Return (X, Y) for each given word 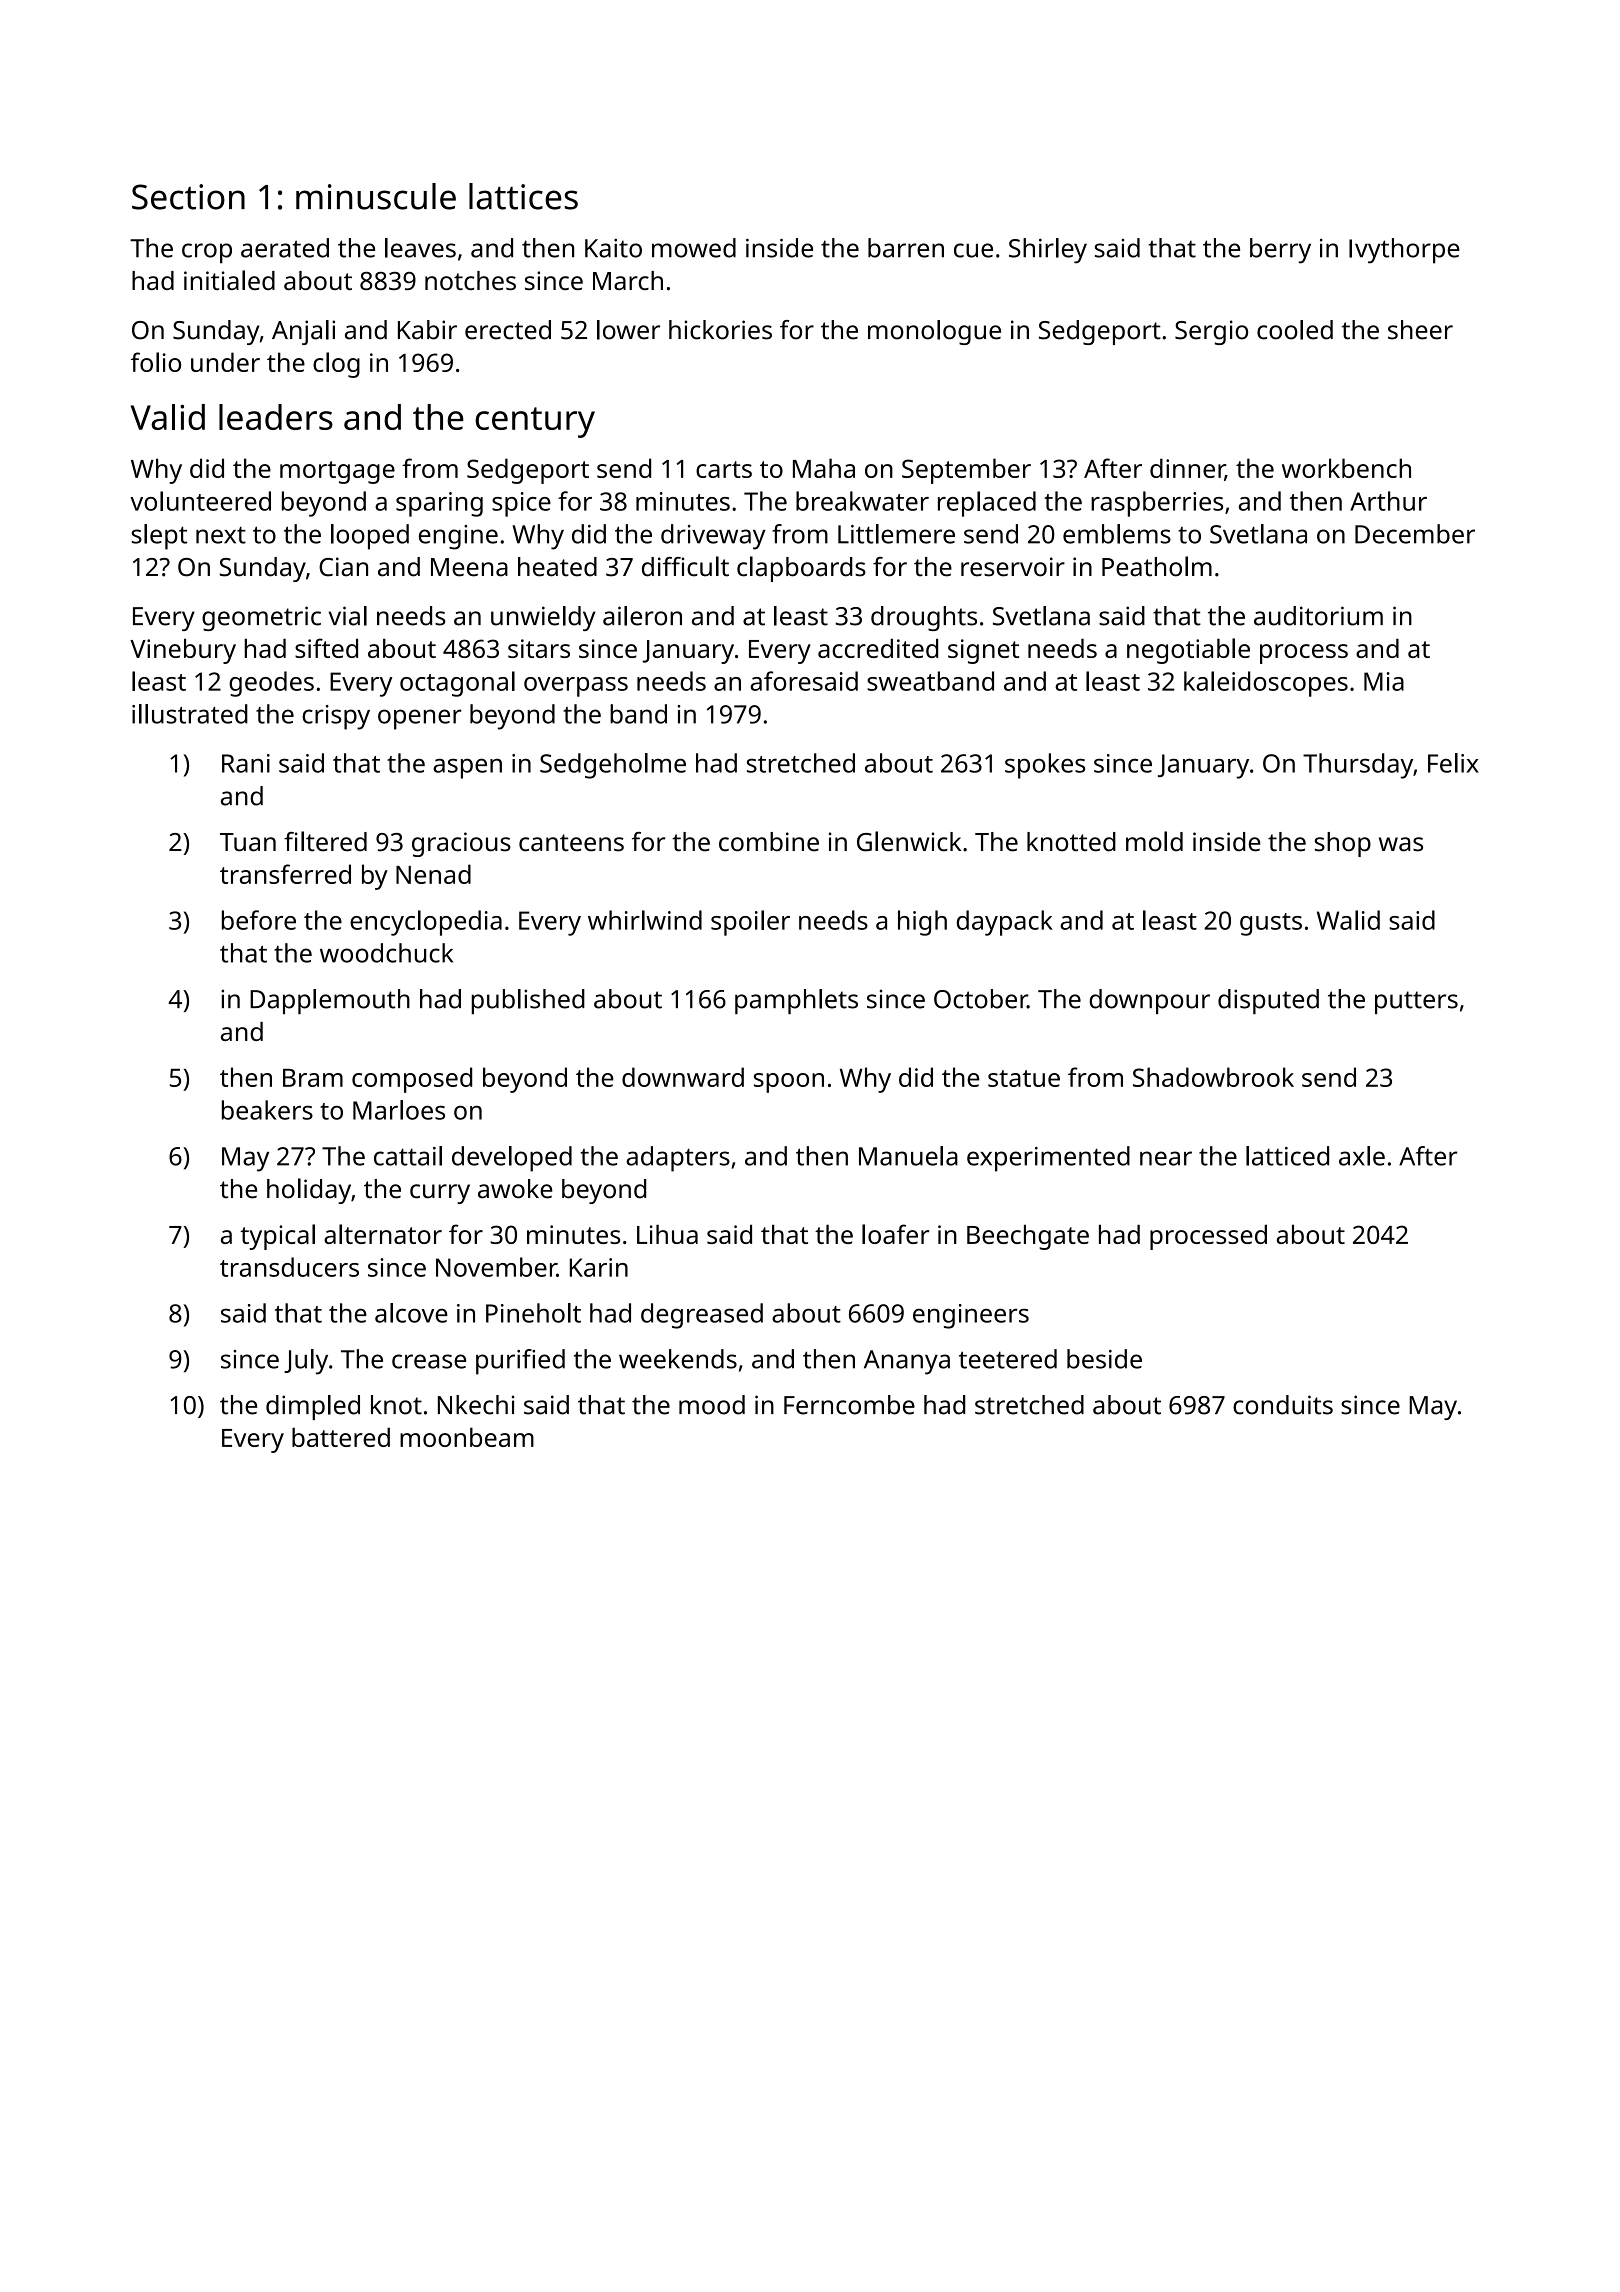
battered (341, 1437)
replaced (987, 504)
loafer (895, 1234)
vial (348, 616)
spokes (1045, 766)
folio (156, 362)
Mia (1384, 681)
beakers (267, 1110)
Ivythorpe (1404, 251)
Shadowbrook (1213, 1077)
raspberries (1157, 504)
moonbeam (467, 1437)
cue (973, 250)
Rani (246, 763)
